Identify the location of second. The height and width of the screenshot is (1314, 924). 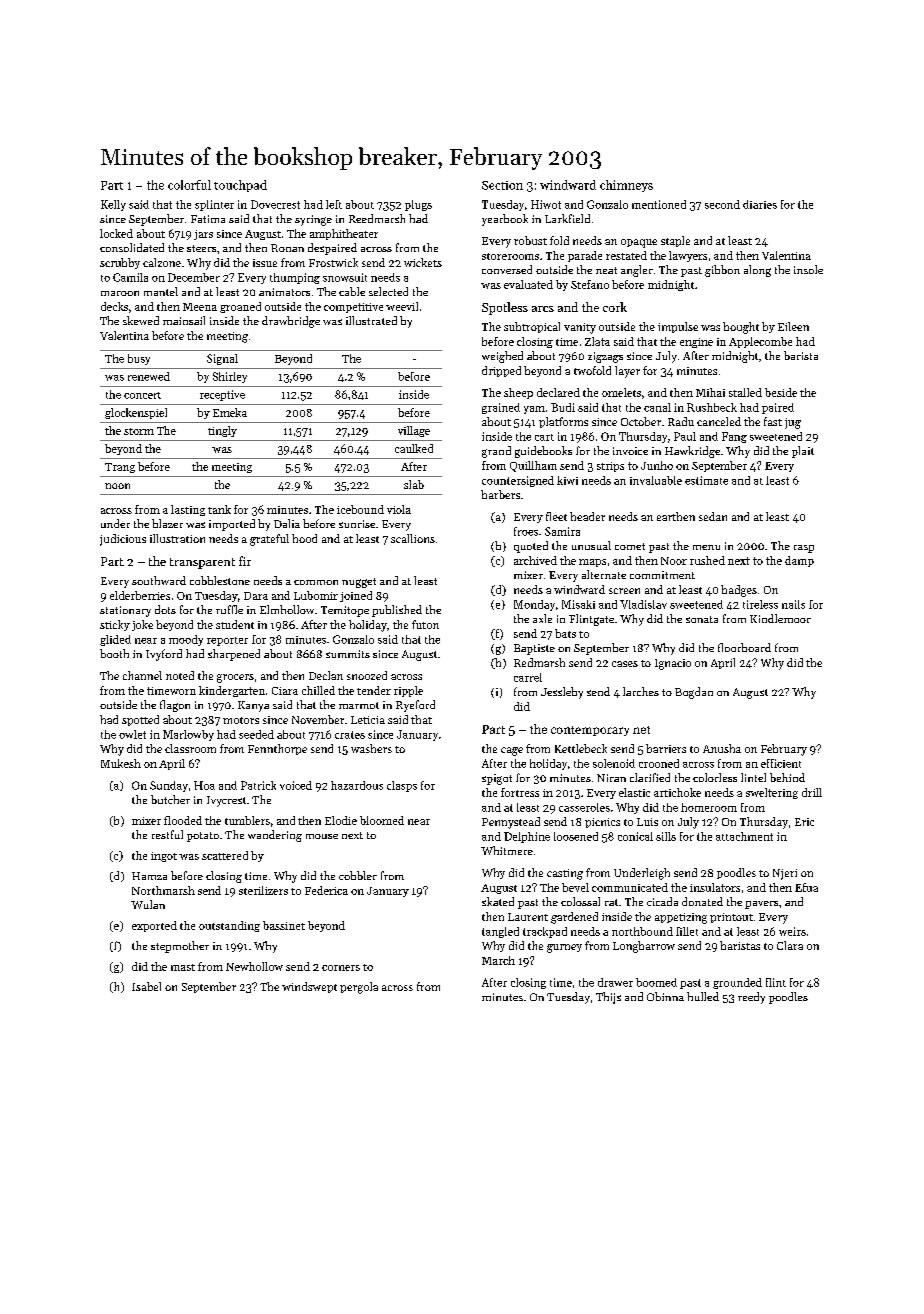
(722, 204).
